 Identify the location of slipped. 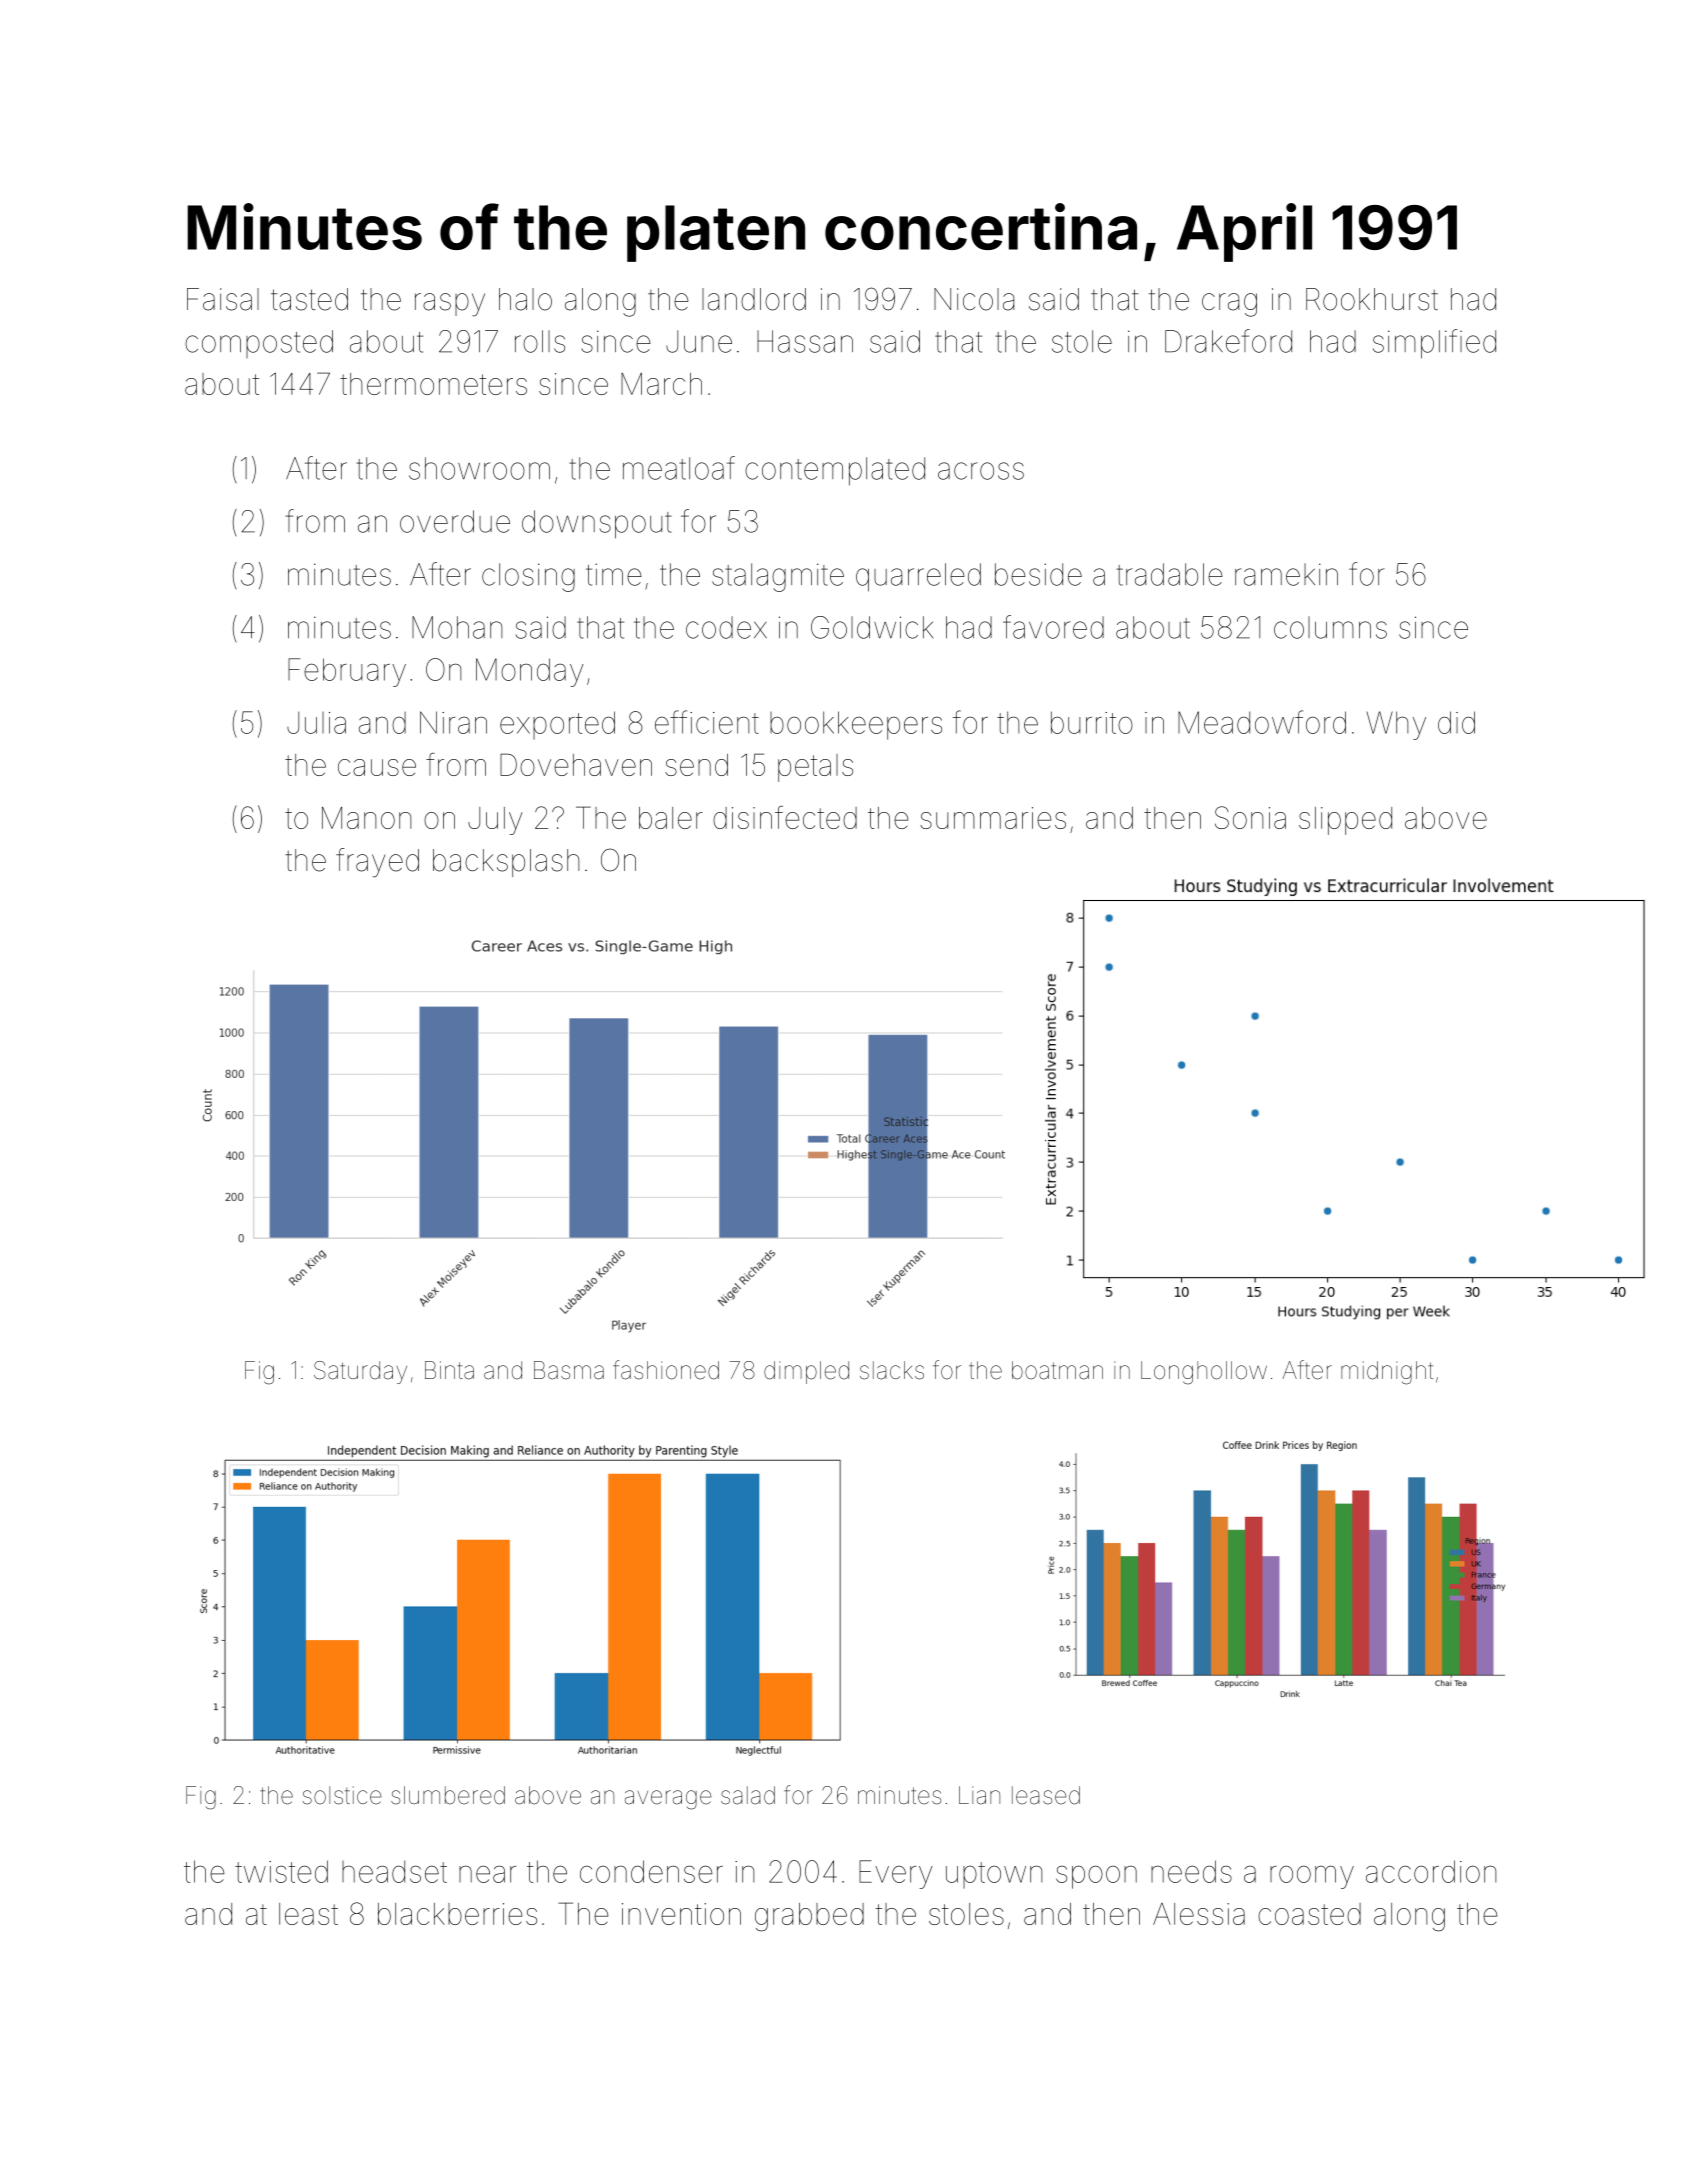
(1345, 821).
